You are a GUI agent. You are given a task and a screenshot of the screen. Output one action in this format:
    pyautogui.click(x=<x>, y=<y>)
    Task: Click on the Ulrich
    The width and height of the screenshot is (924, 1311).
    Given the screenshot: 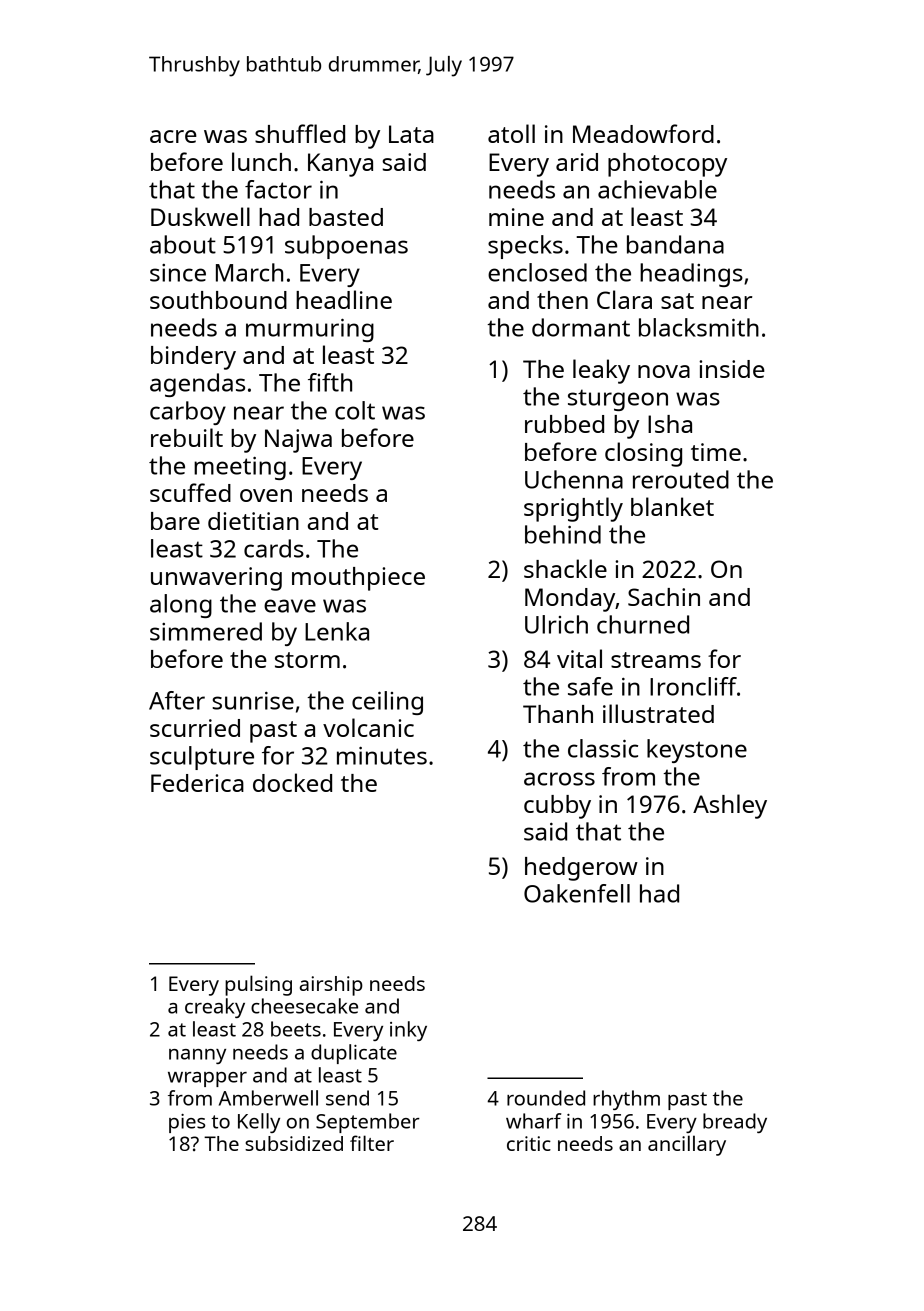 What is the action you would take?
    pyautogui.click(x=556, y=624)
